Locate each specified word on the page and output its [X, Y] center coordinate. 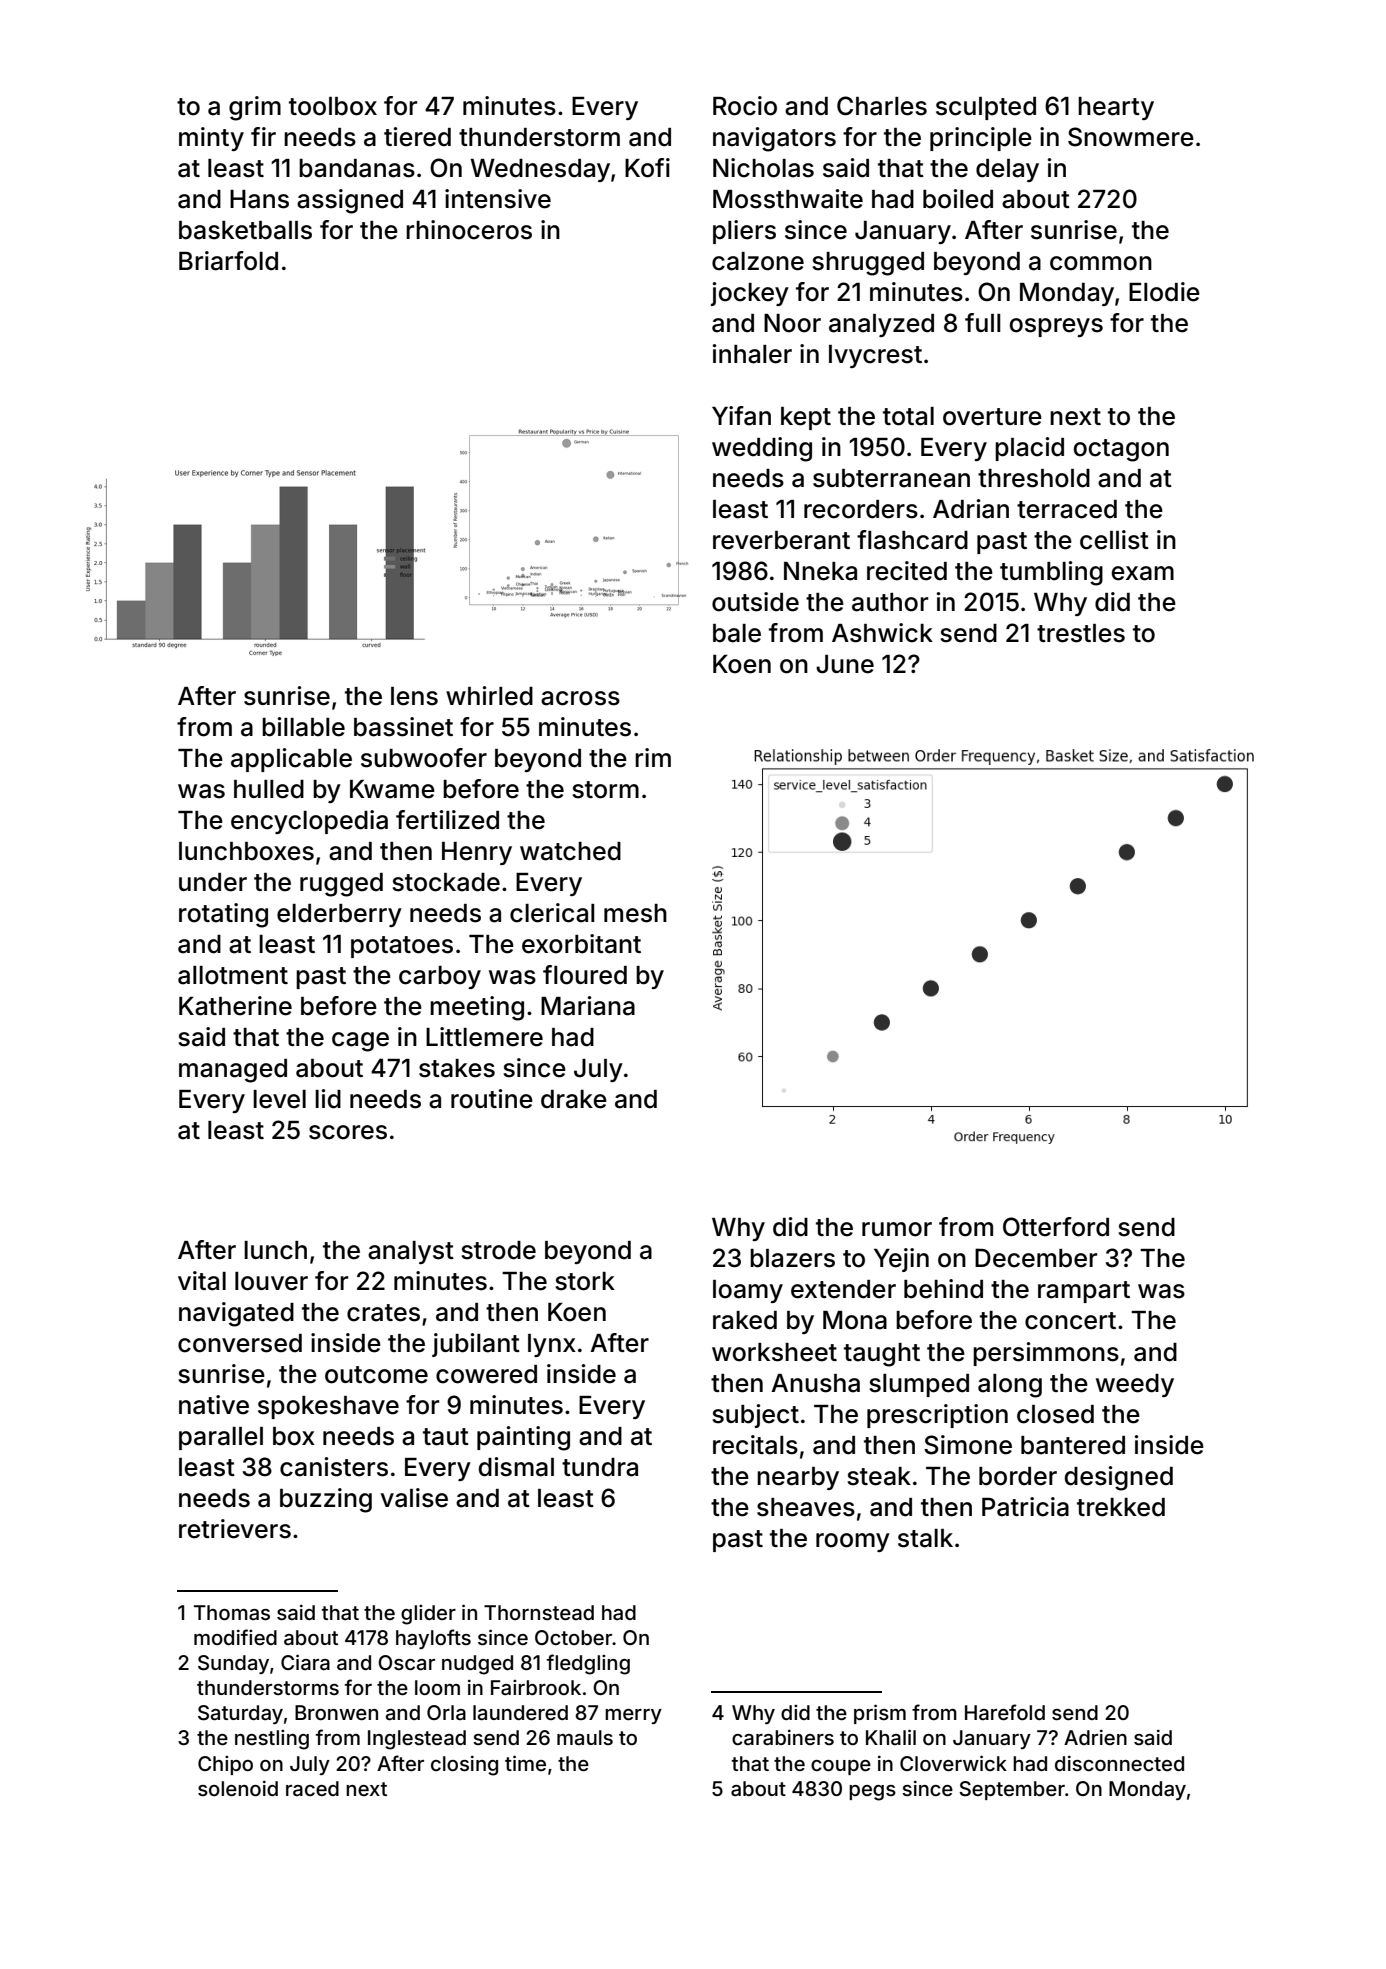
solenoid [238, 1788]
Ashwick [882, 633]
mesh [635, 913]
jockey [750, 294]
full [983, 322]
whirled [489, 696]
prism [880, 1714]
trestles [1081, 633]
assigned [350, 201]
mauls [585, 1737]
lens [414, 696]
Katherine [235, 1006]
